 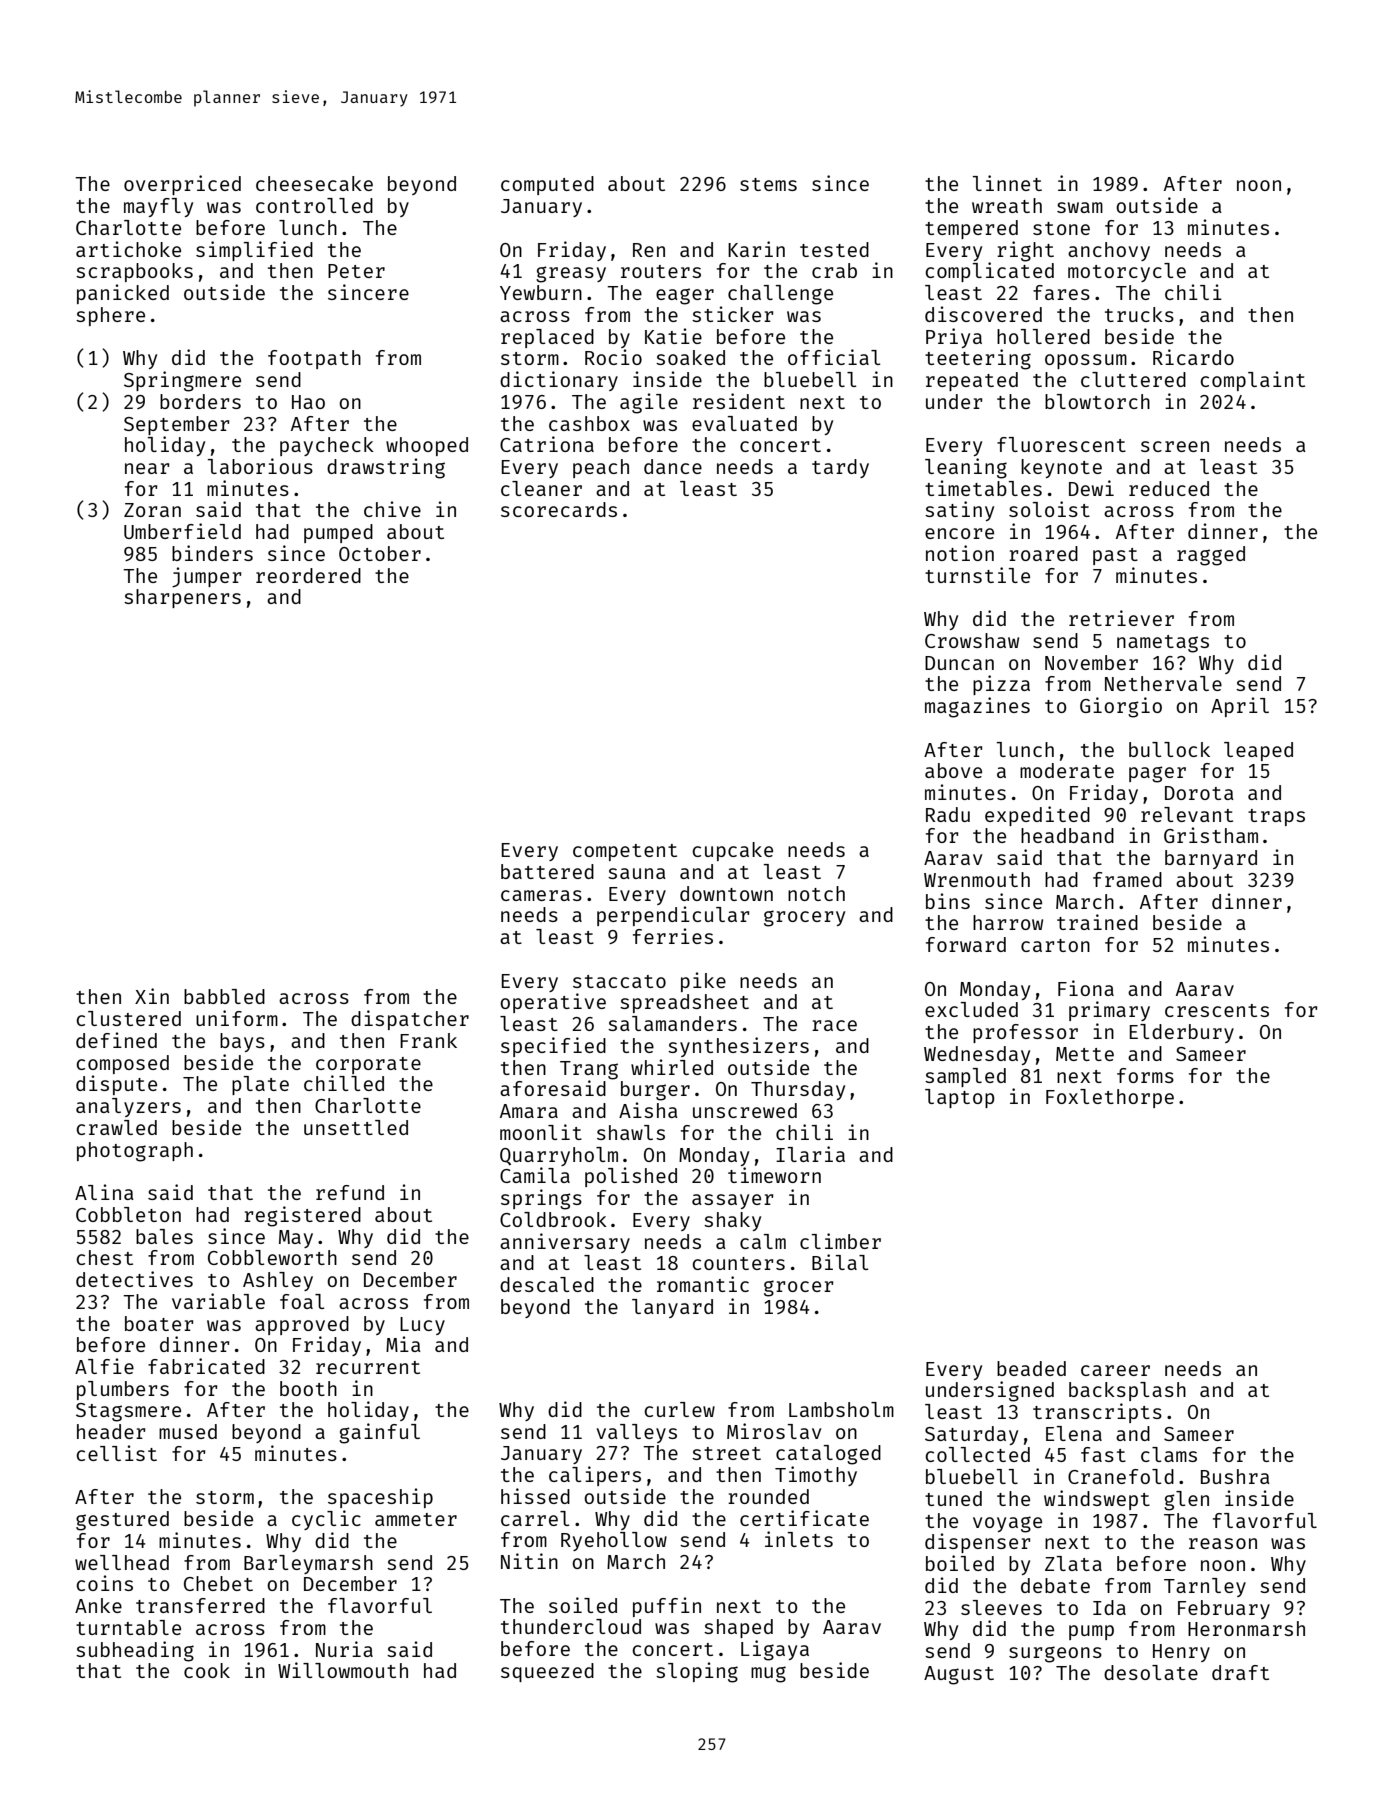 I want to click on official, so click(x=834, y=357).
